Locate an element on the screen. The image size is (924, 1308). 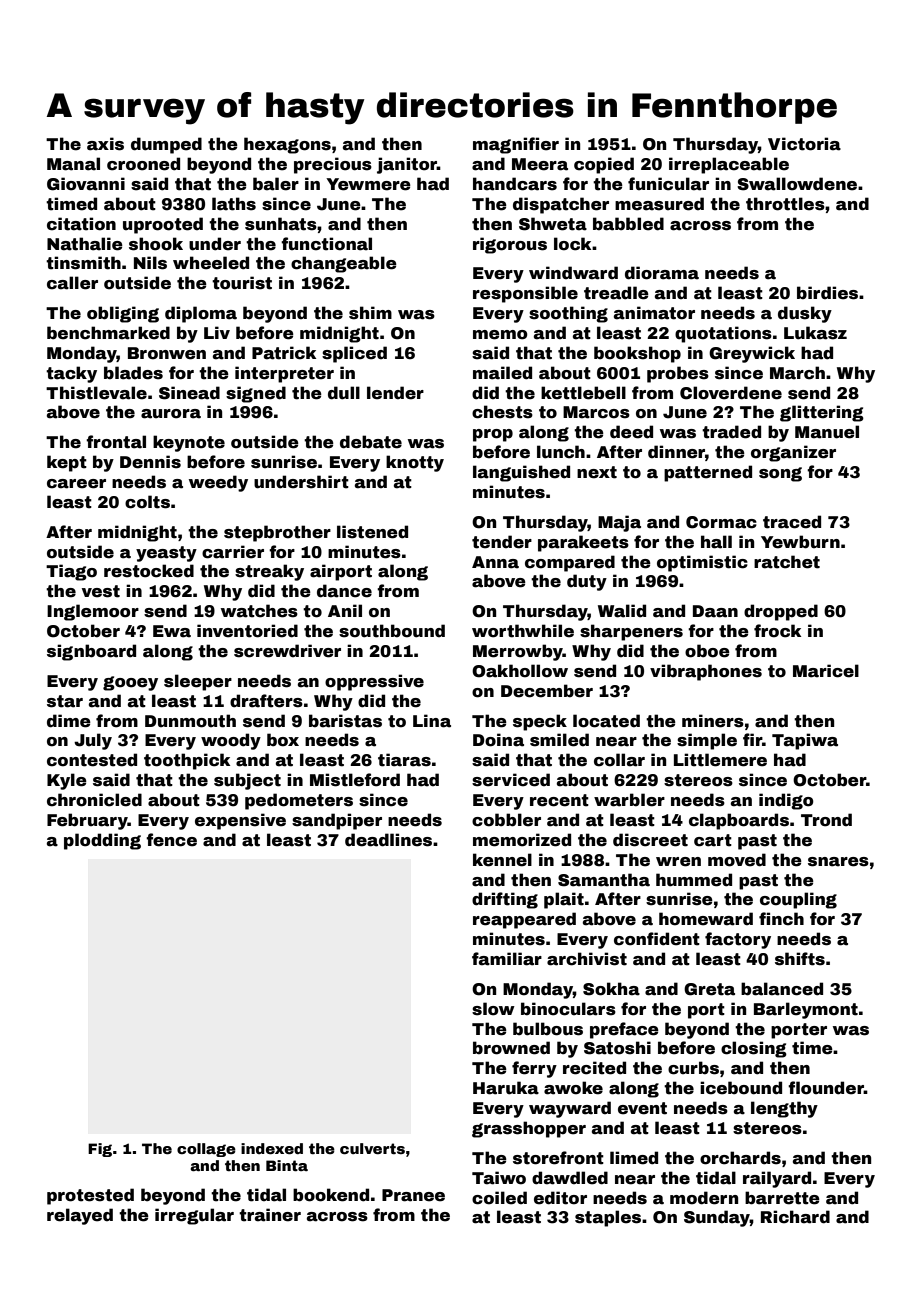
listened is located at coordinates (372, 532).
